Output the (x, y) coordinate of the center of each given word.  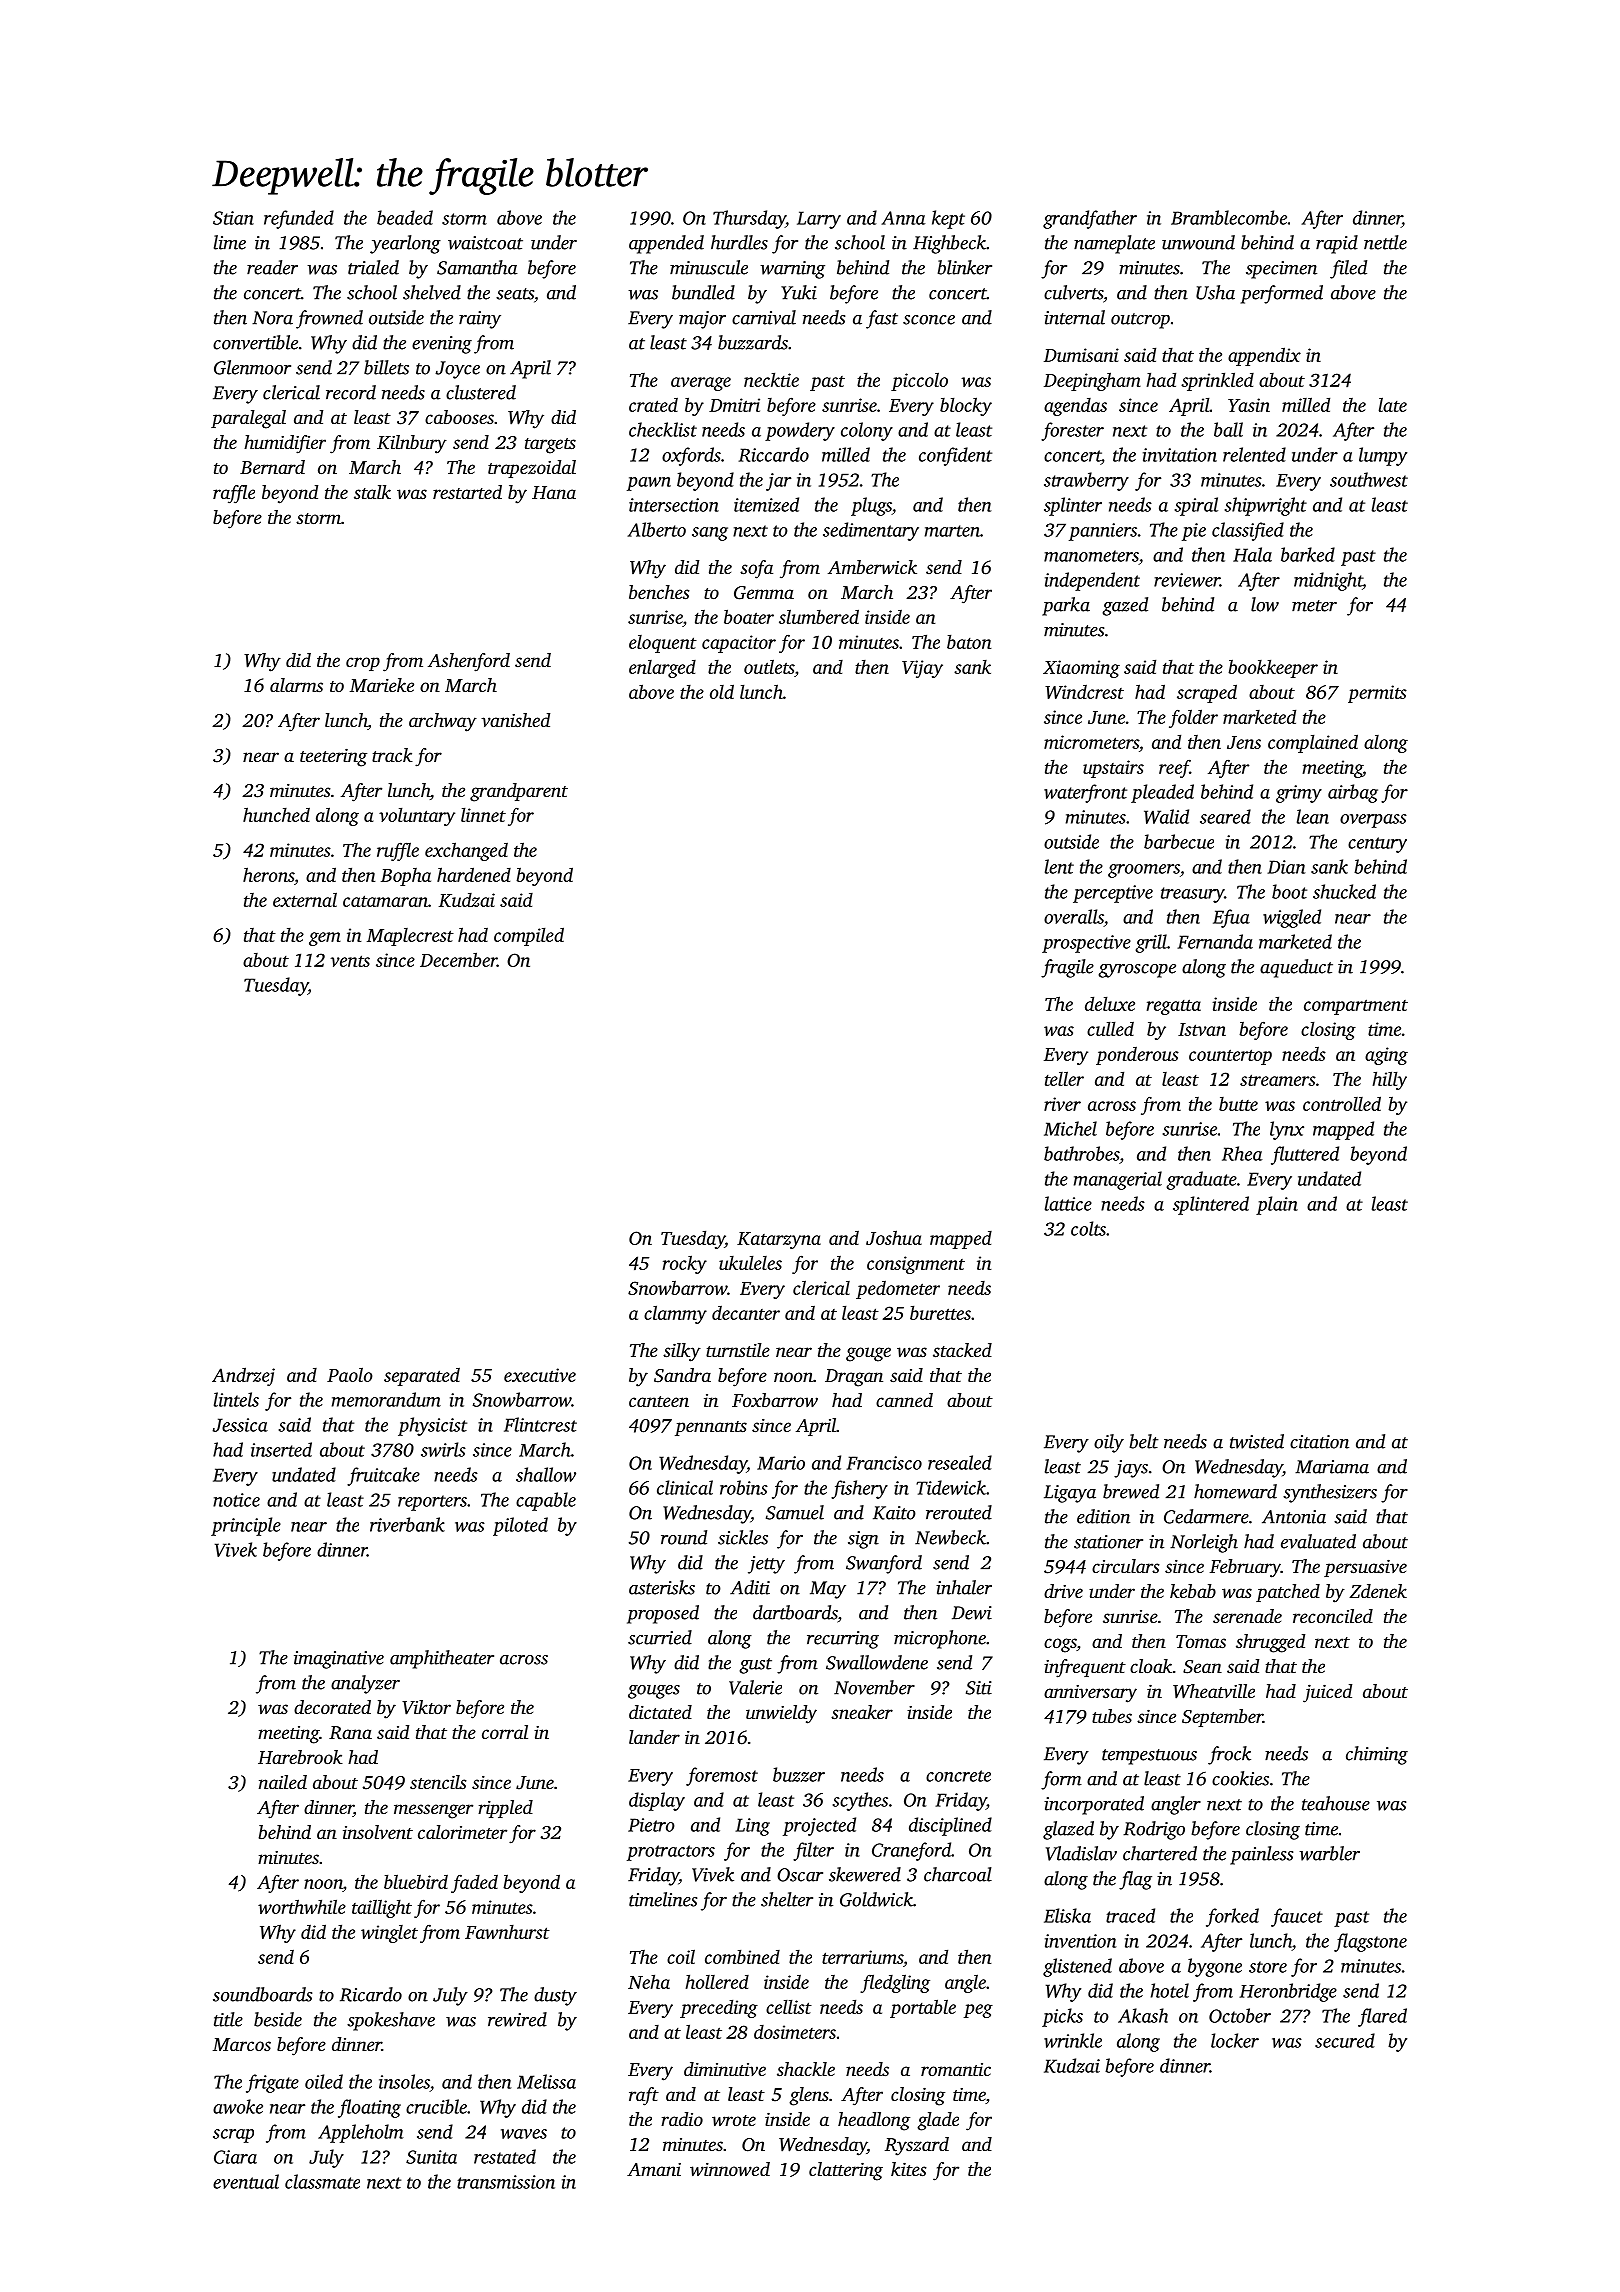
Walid (1166, 816)
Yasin (1249, 405)
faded (474, 1883)
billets (386, 367)
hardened (474, 874)
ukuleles (750, 1262)
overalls (1074, 916)
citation (1319, 1442)
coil (681, 1956)
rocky (685, 1264)
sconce (929, 320)
